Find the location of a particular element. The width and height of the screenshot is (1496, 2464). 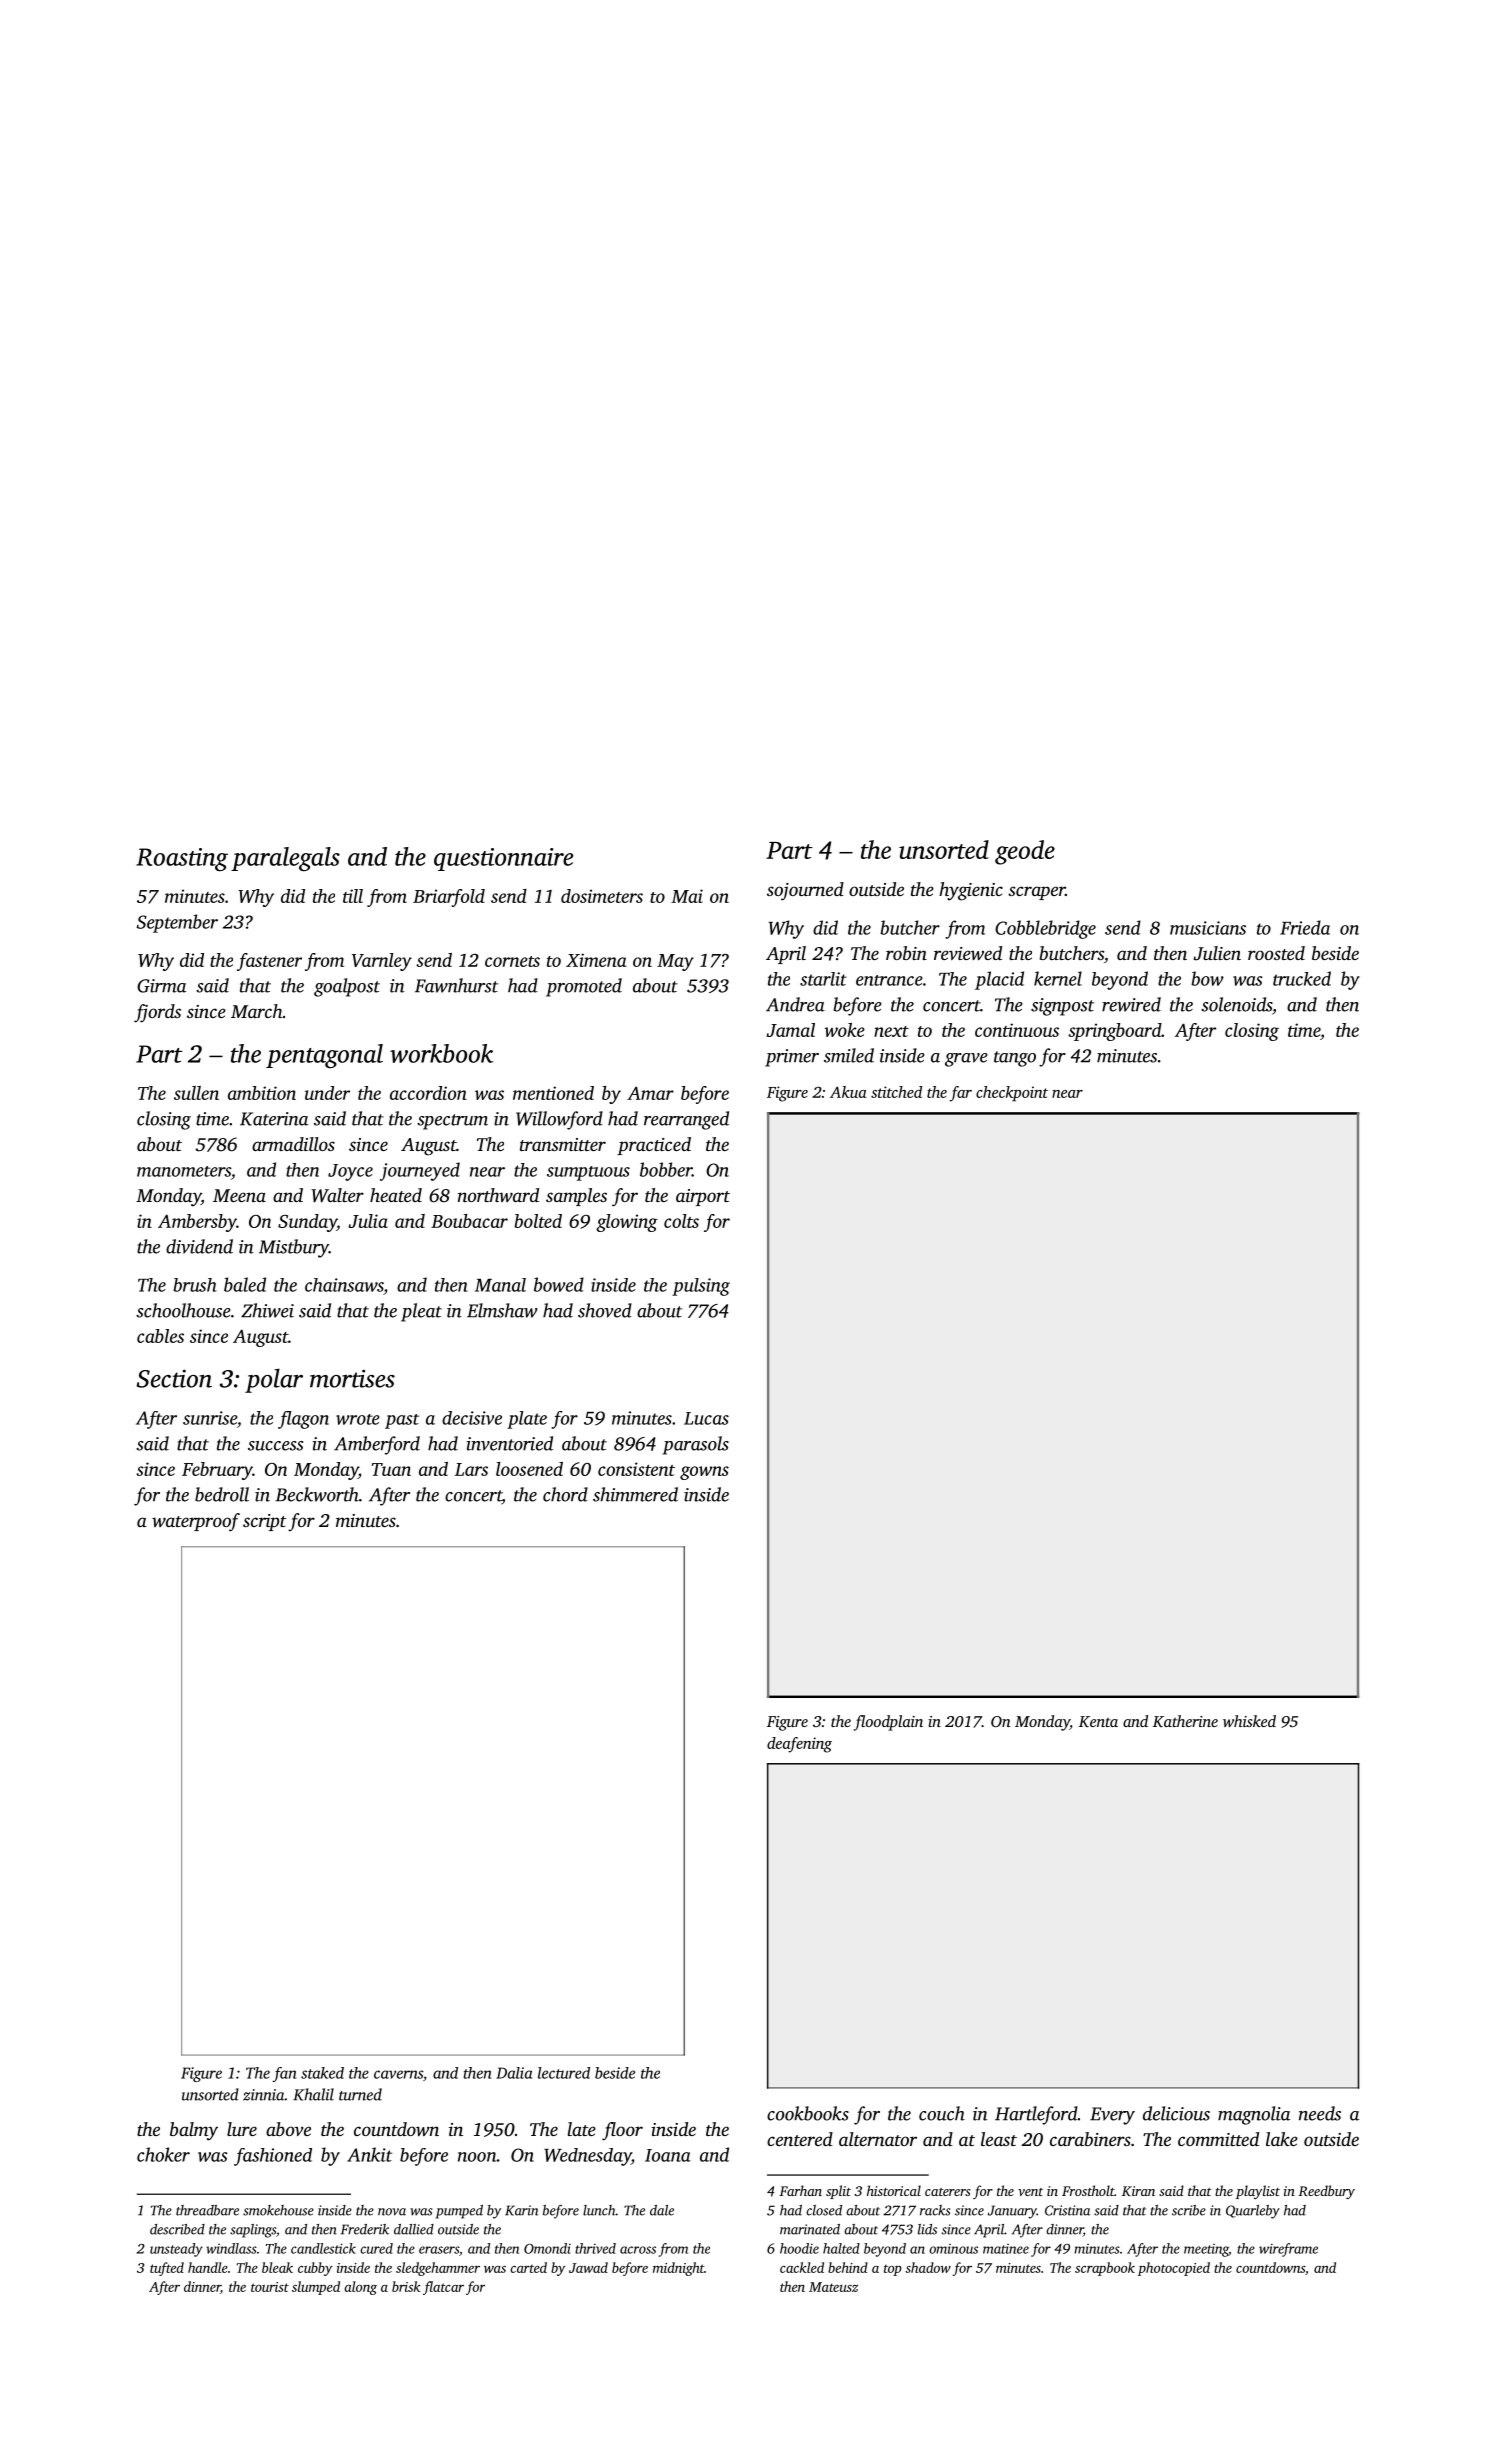

manometers is located at coordinates (184, 1171).
